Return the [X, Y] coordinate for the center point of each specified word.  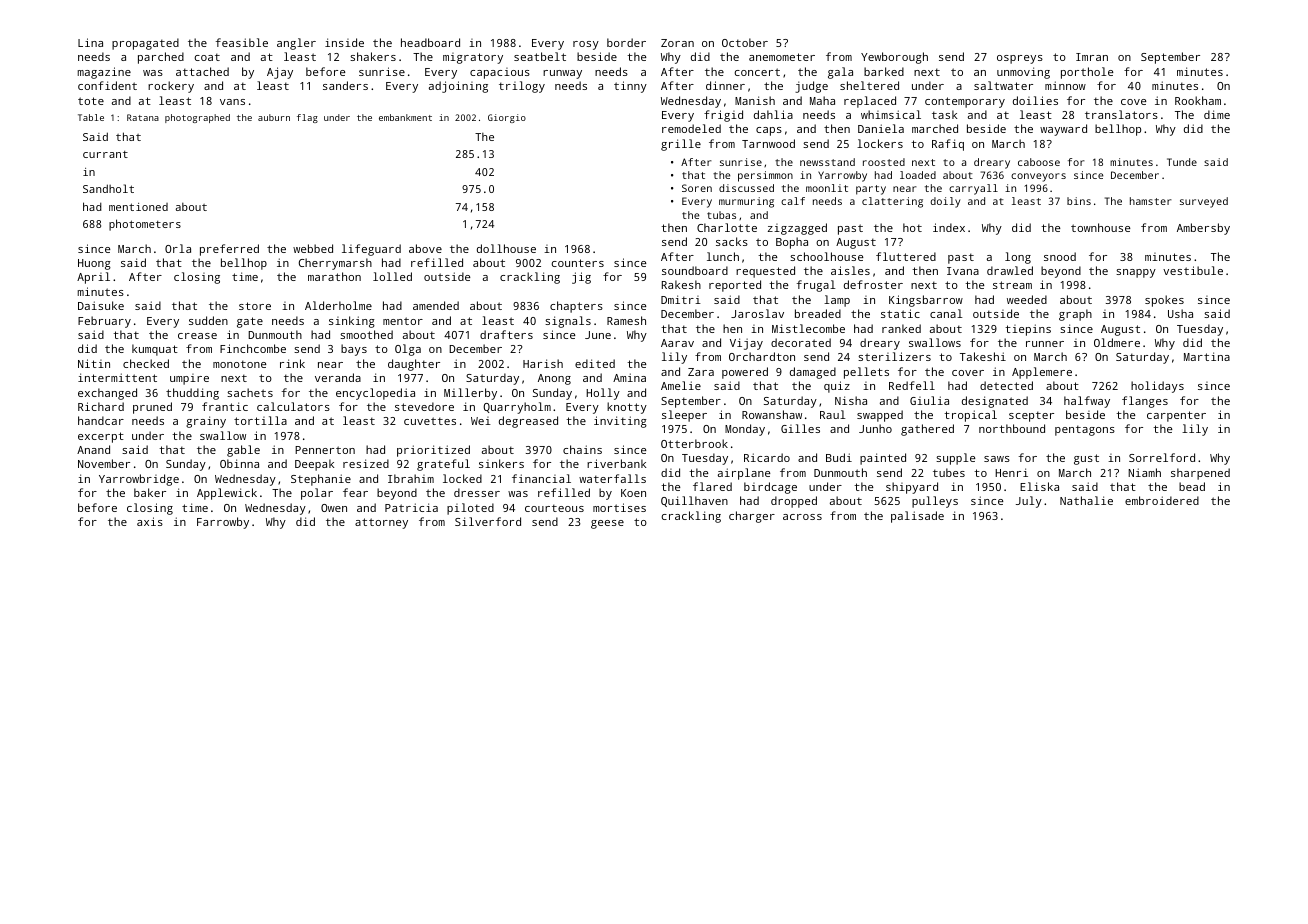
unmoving [1023, 73]
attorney [381, 523]
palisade [917, 517]
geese [607, 524]
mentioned [138, 207]
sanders [345, 85]
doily [945, 202]
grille [681, 145]
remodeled [691, 128]
